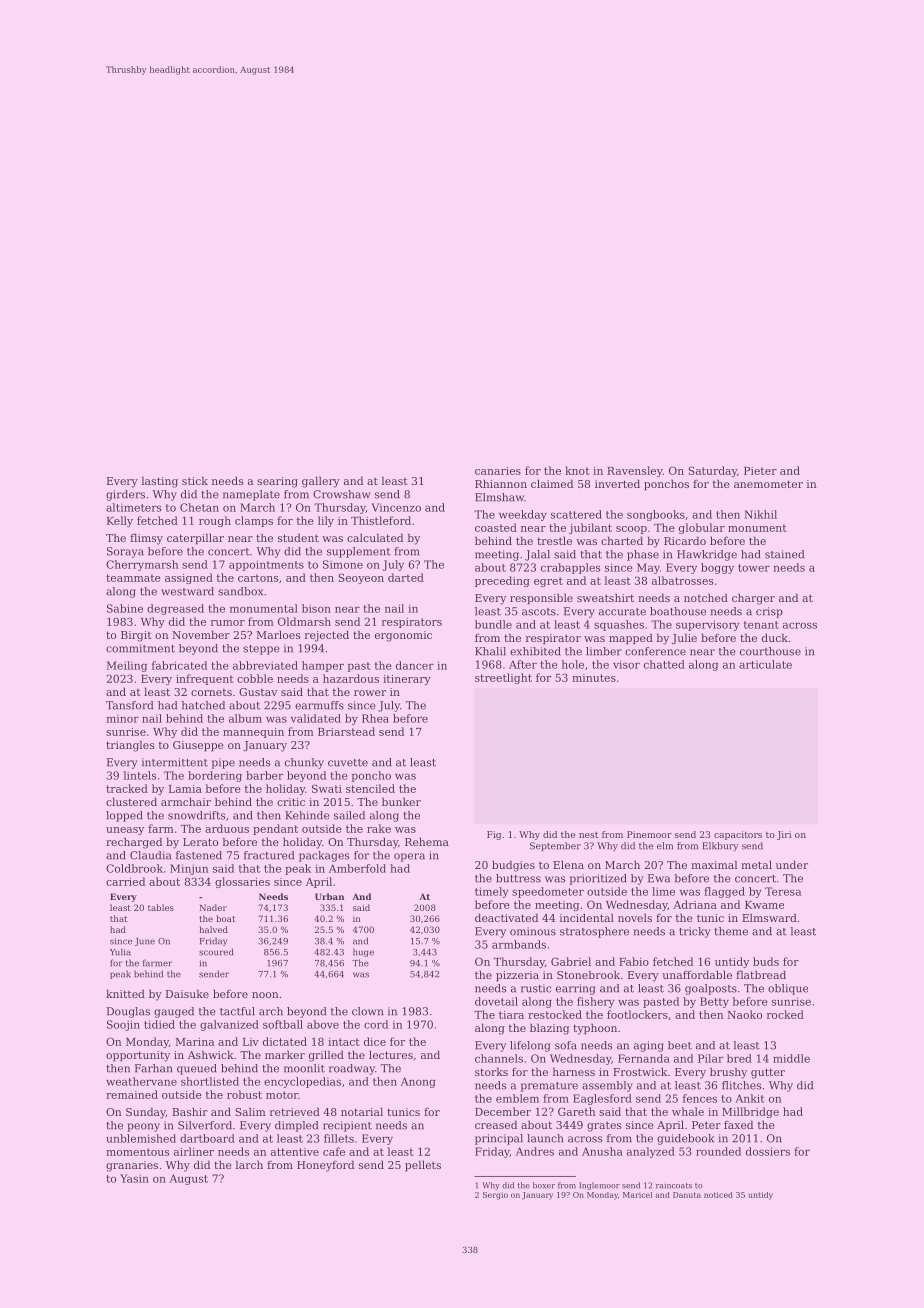 This document has width=924, height=1308. Describe the element at coordinates (199, 855) in the document. I see `fastened` at that location.
